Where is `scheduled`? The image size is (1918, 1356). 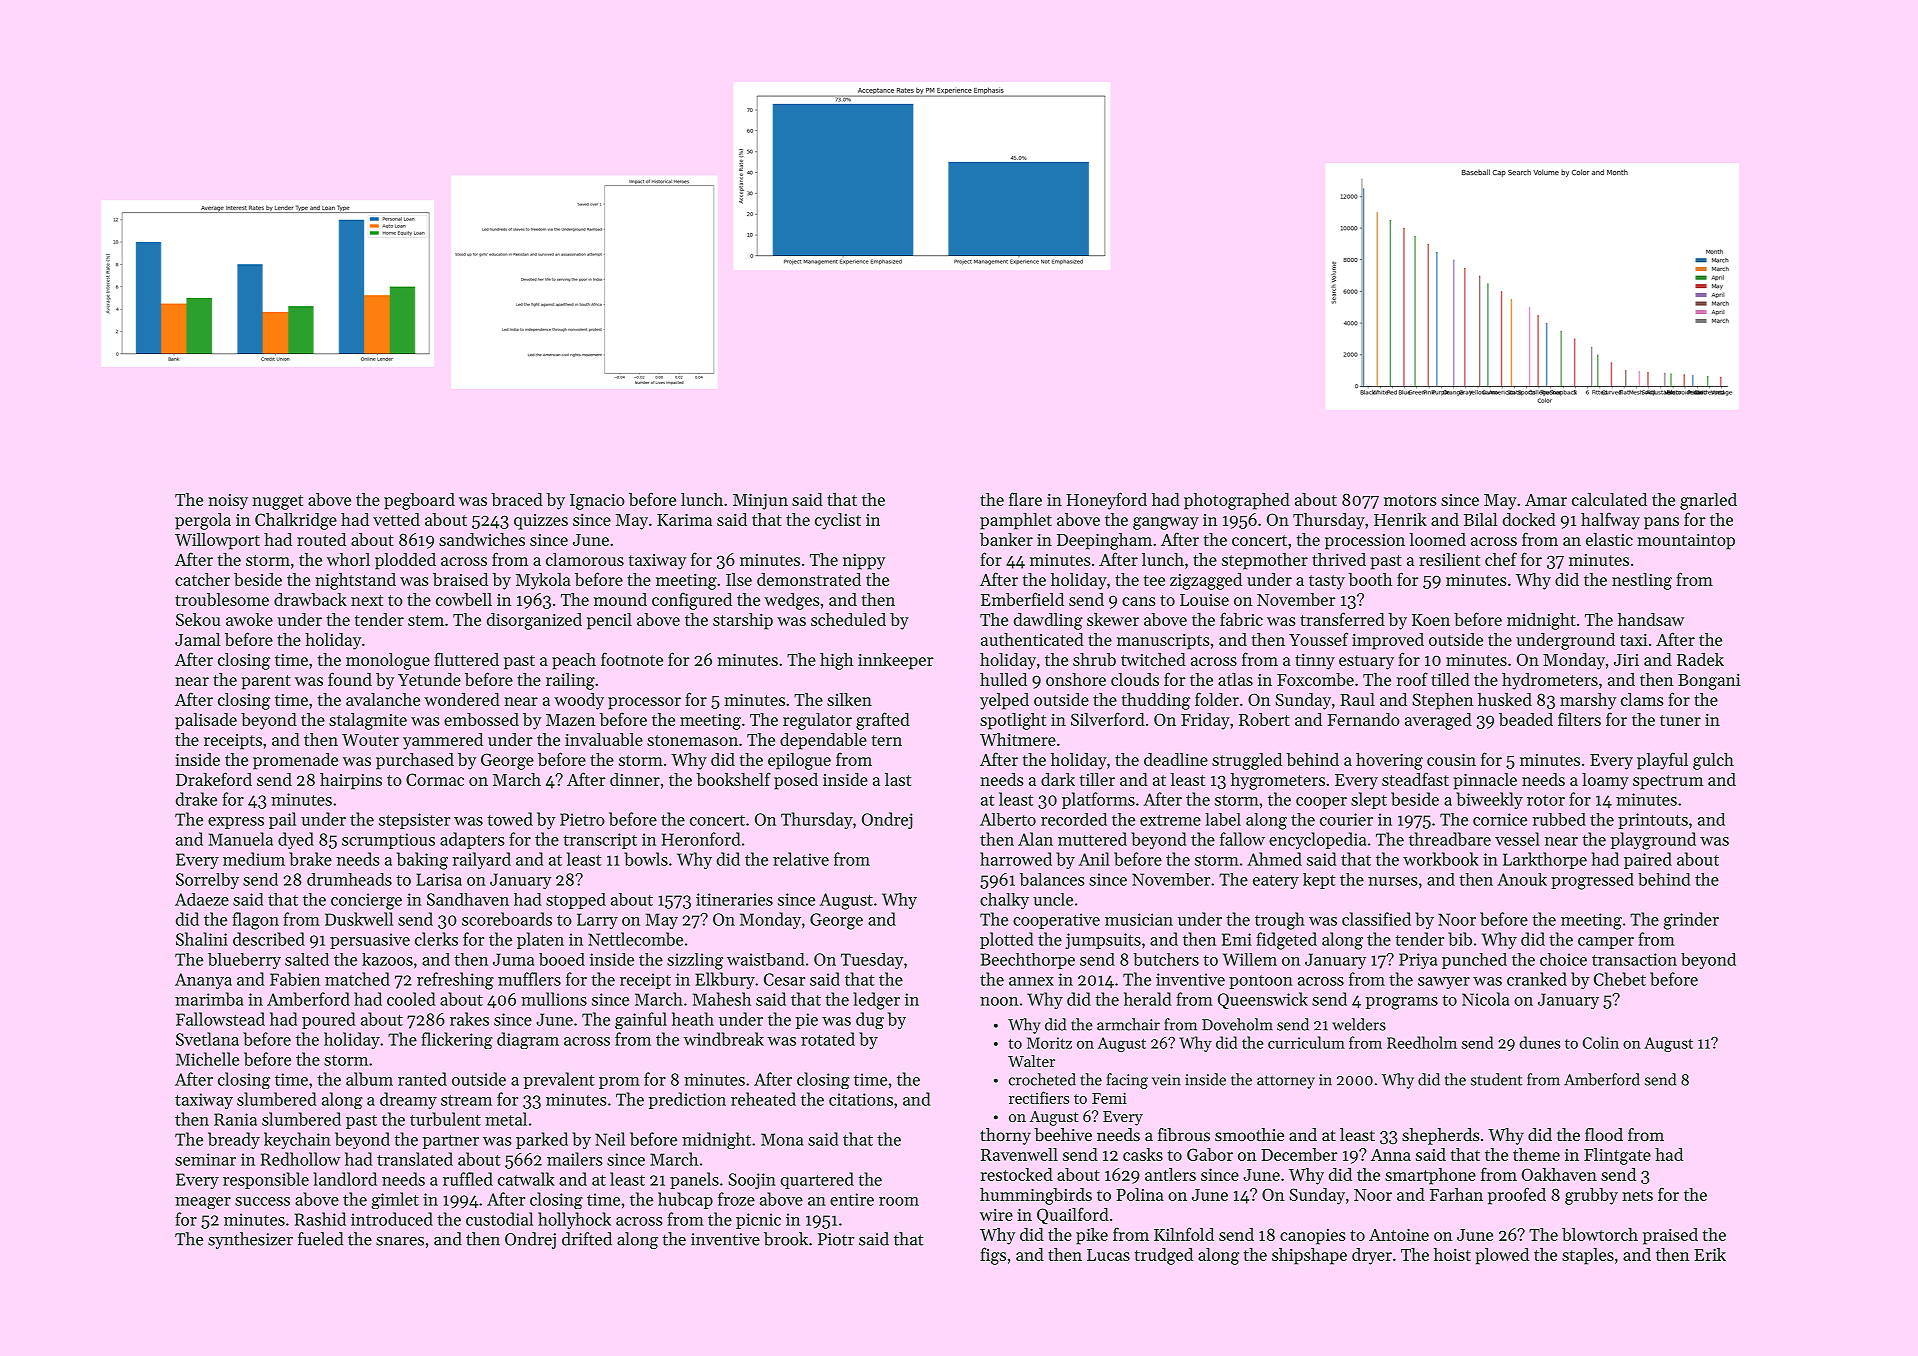
scheduled is located at coordinates (848, 619).
